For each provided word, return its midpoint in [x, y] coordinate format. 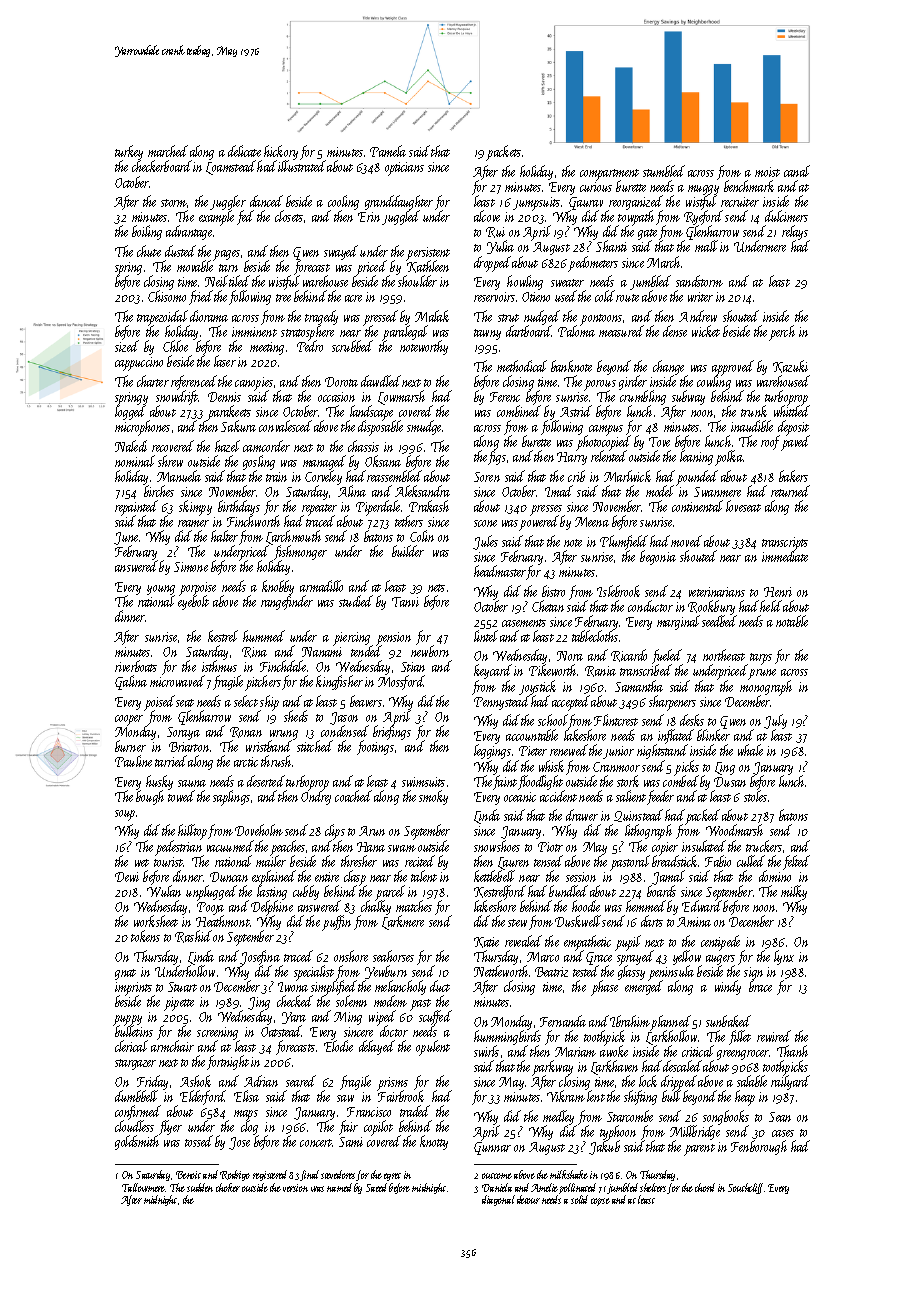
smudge [425, 427]
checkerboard [161, 166]
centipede [720, 943]
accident [558, 796]
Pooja [210, 909]
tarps [761, 659]
